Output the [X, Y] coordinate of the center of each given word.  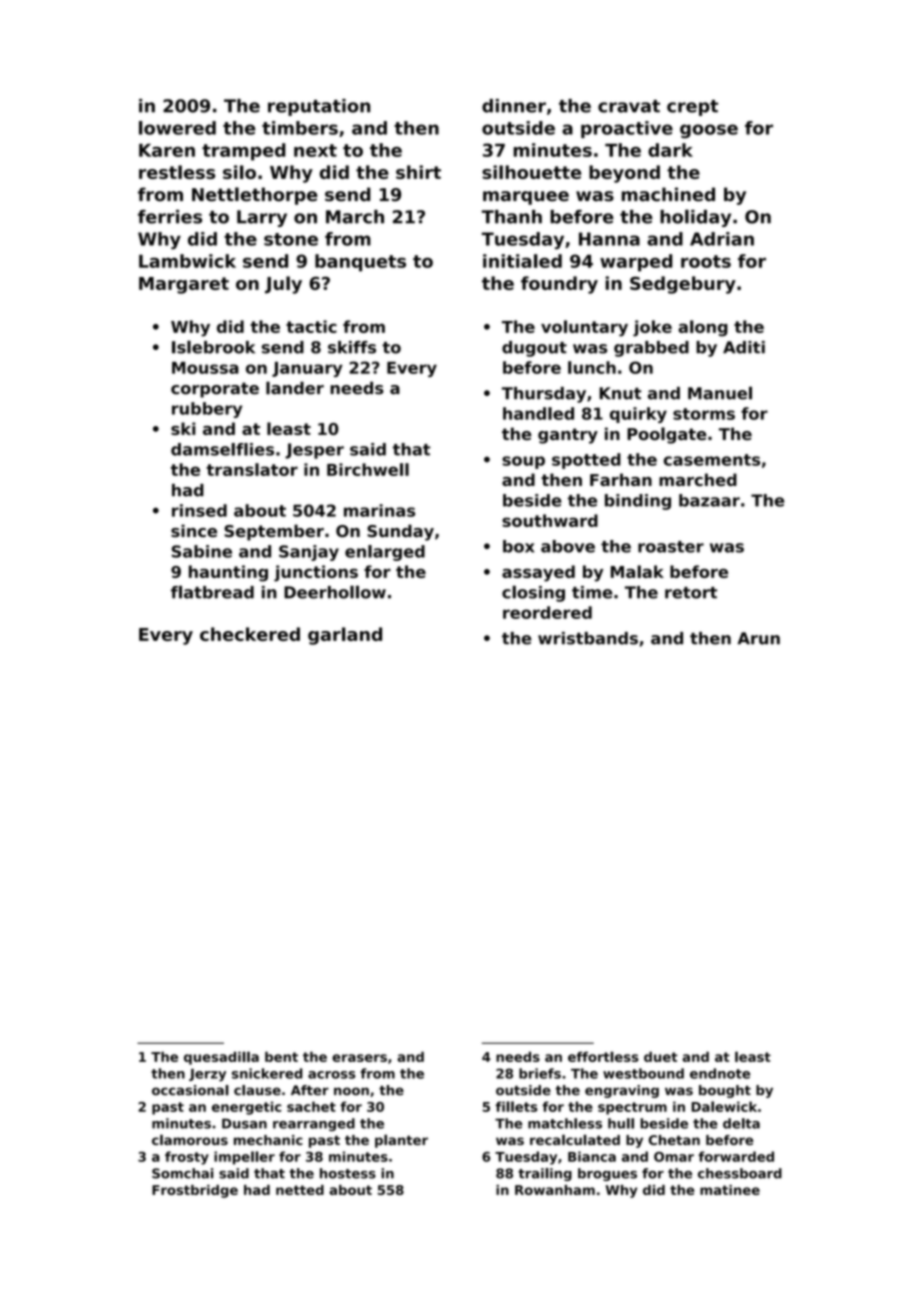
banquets [360, 263]
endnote [720, 1073]
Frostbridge [195, 1191]
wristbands [588, 638]
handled [538, 413]
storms [704, 414]
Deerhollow [335, 592]
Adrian [722, 239]
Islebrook [213, 347]
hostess [348, 1173]
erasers [359, 1058]
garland [345, 636]
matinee [730, 1190]
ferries [170, 217]
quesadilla [221, 1058]
